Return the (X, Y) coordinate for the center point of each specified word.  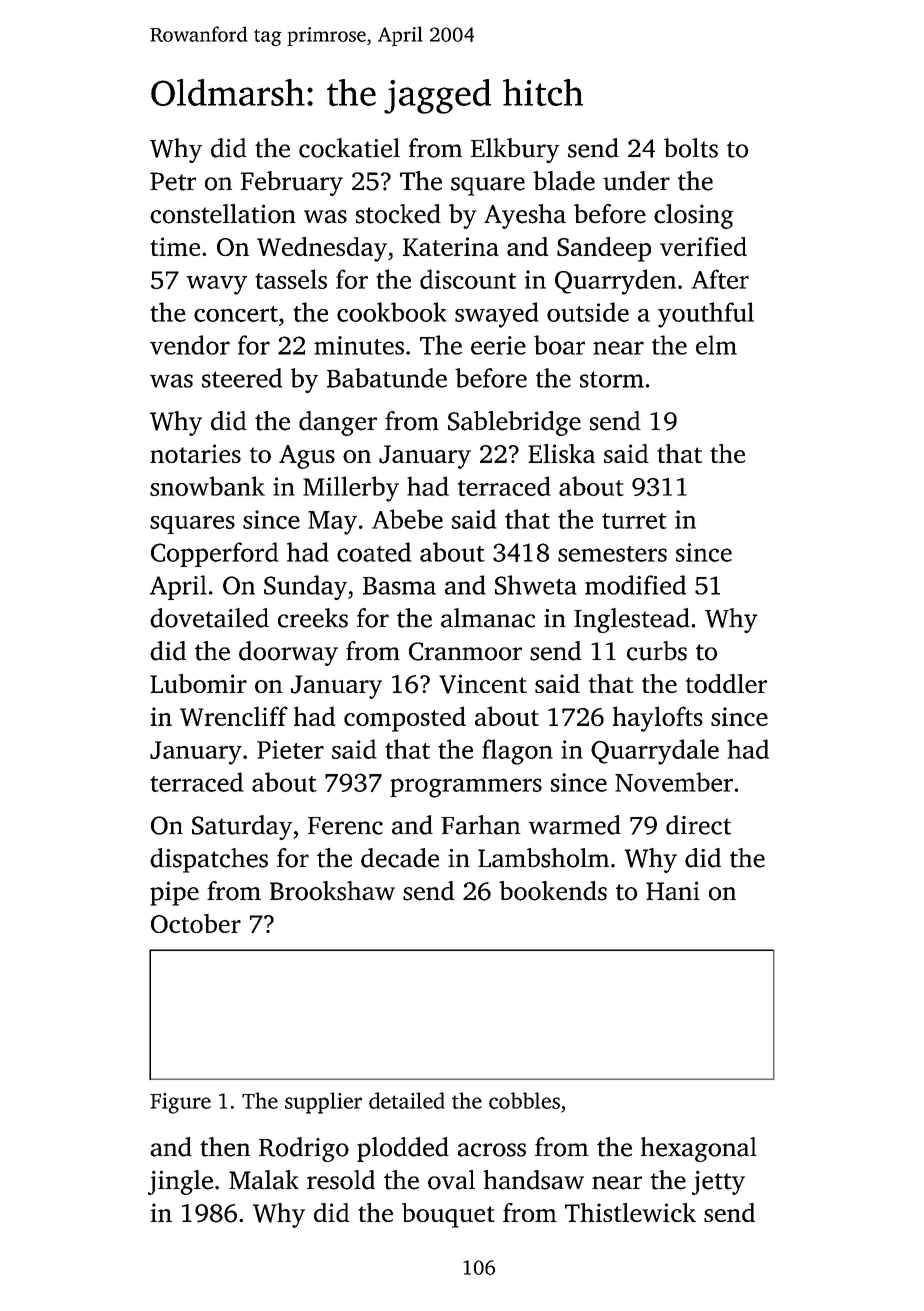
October (196, 923)
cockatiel (349, 148)
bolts (691, 148)
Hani (673, 891)
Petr (173, 181)
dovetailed (209, 618)
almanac (488, 618)
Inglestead (632, 620)
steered (242, 378)
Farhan (481, 825)
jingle (180, 1182)
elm (716, 345)
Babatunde (387, 378)
